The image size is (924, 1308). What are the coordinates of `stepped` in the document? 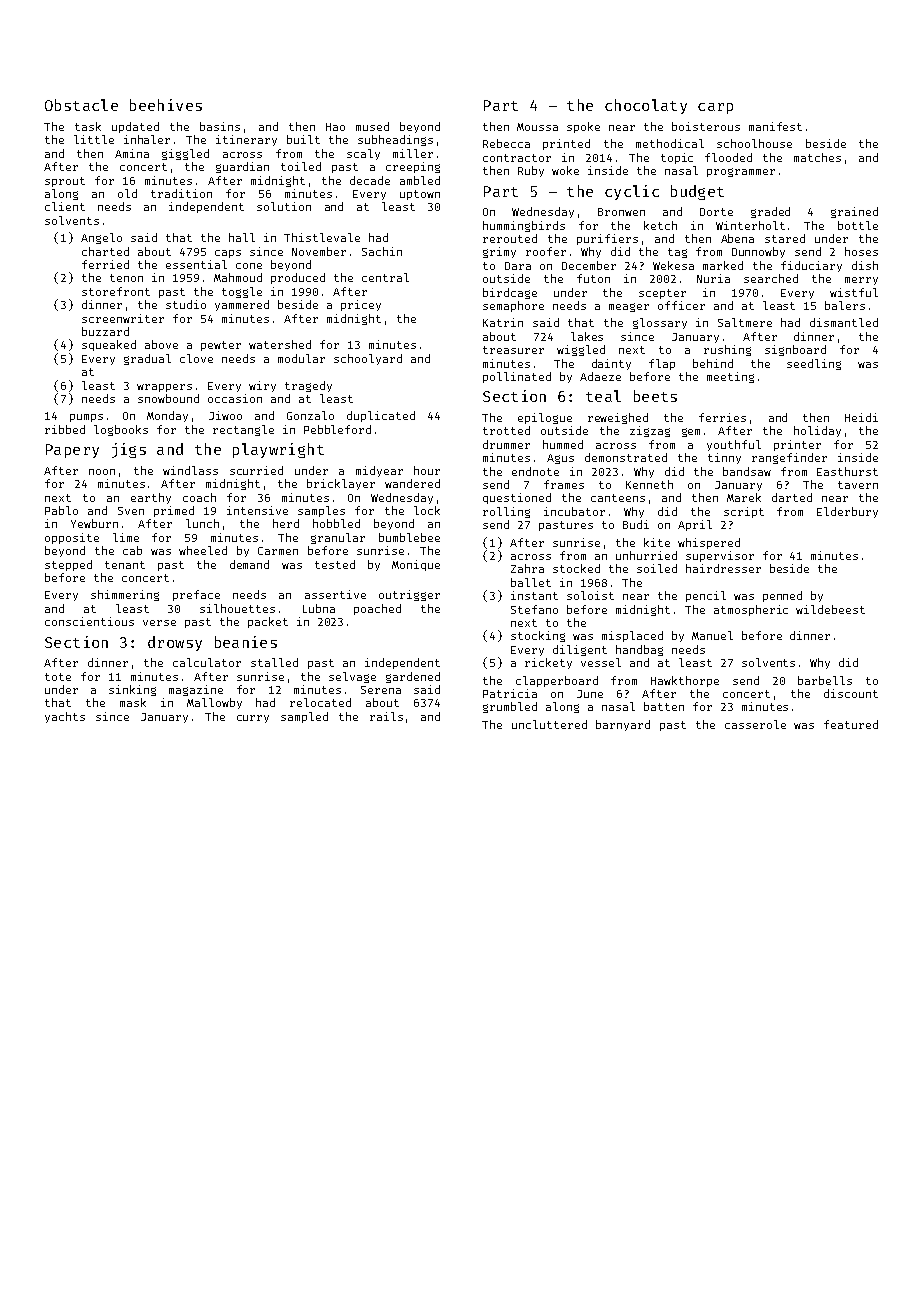 It's located at (68, 565).
